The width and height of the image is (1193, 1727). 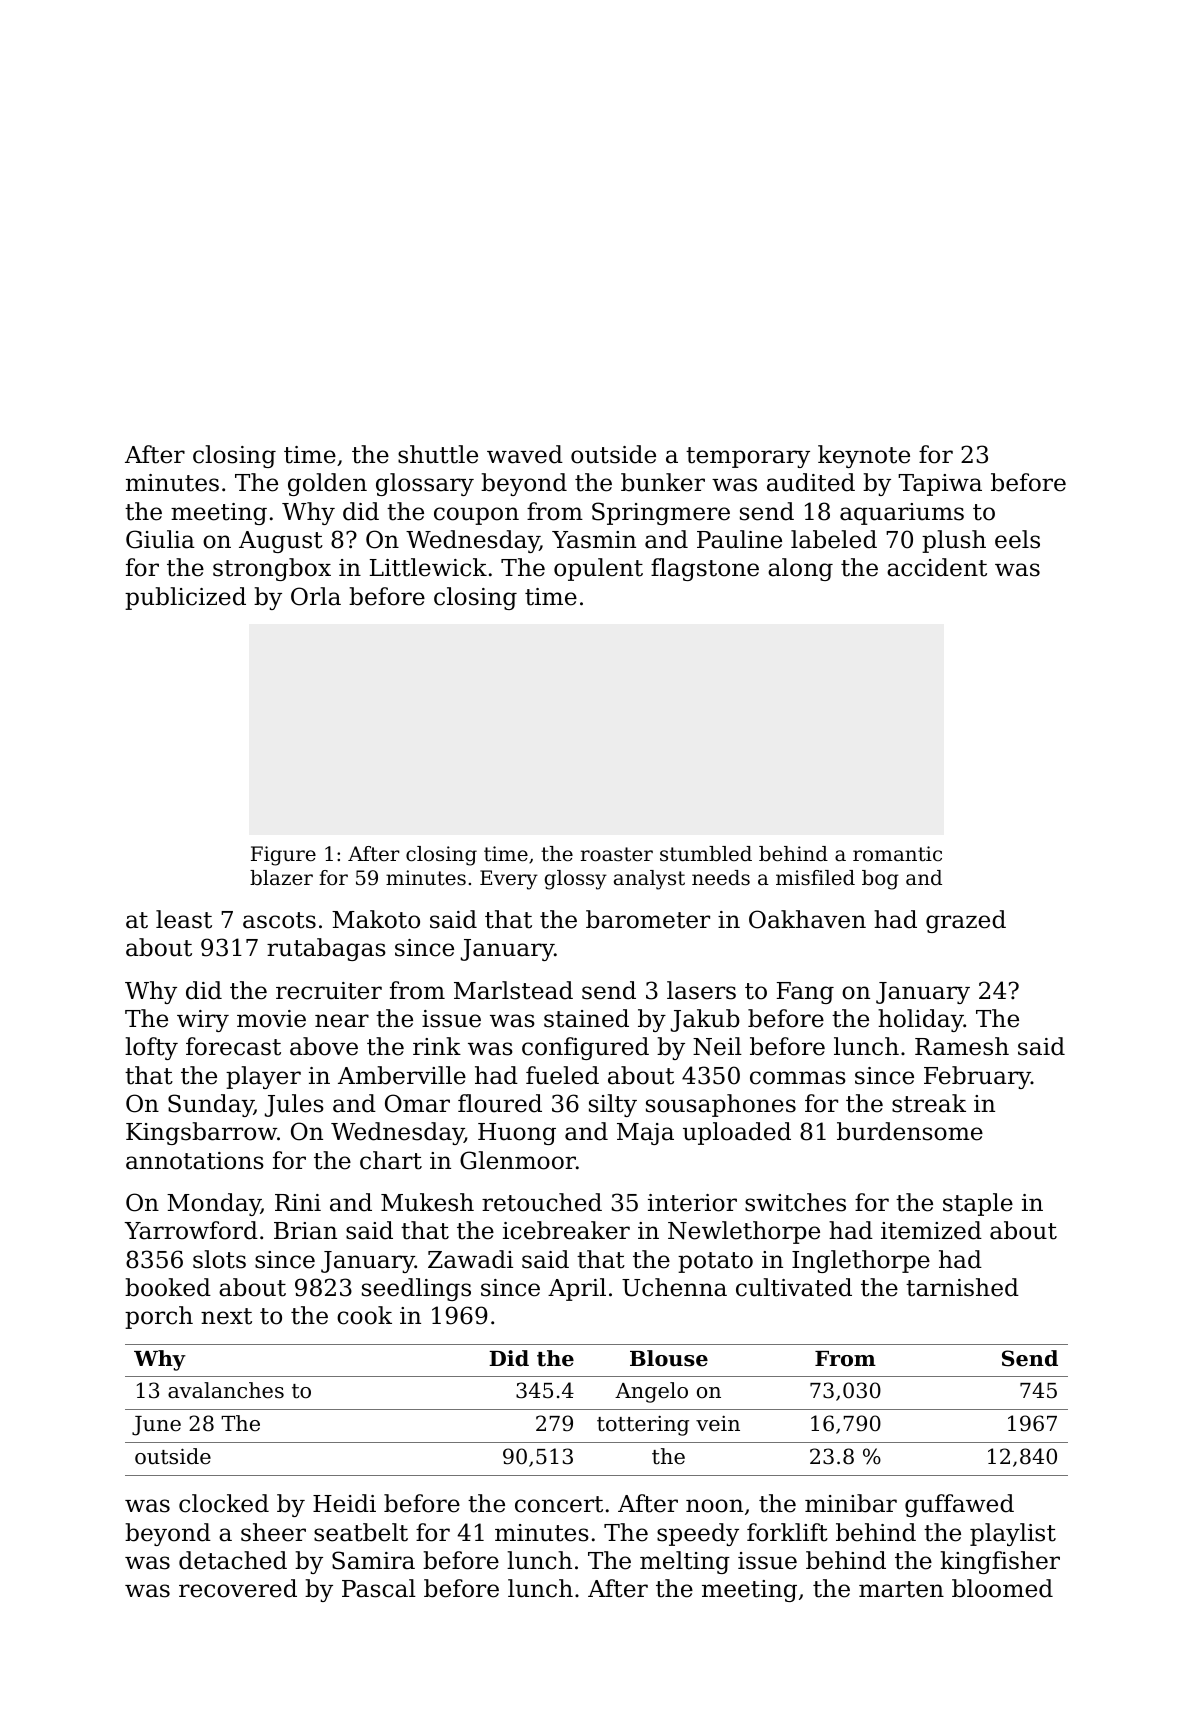 What do you see at coordinates (718, 1423) in the image?
I see `vein` at bounding box center [718, 1423].
